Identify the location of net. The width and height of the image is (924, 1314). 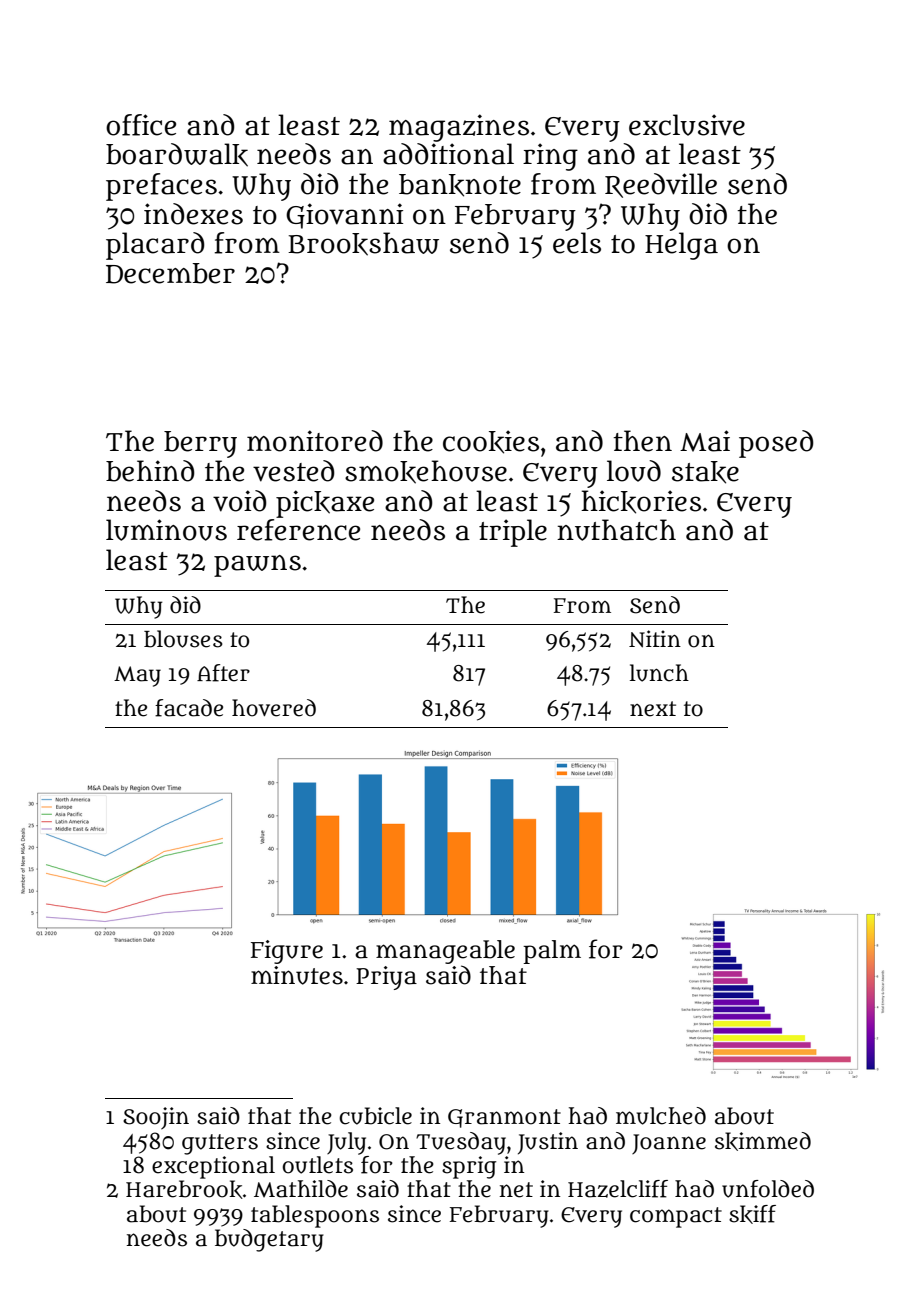
(516, 1190).
